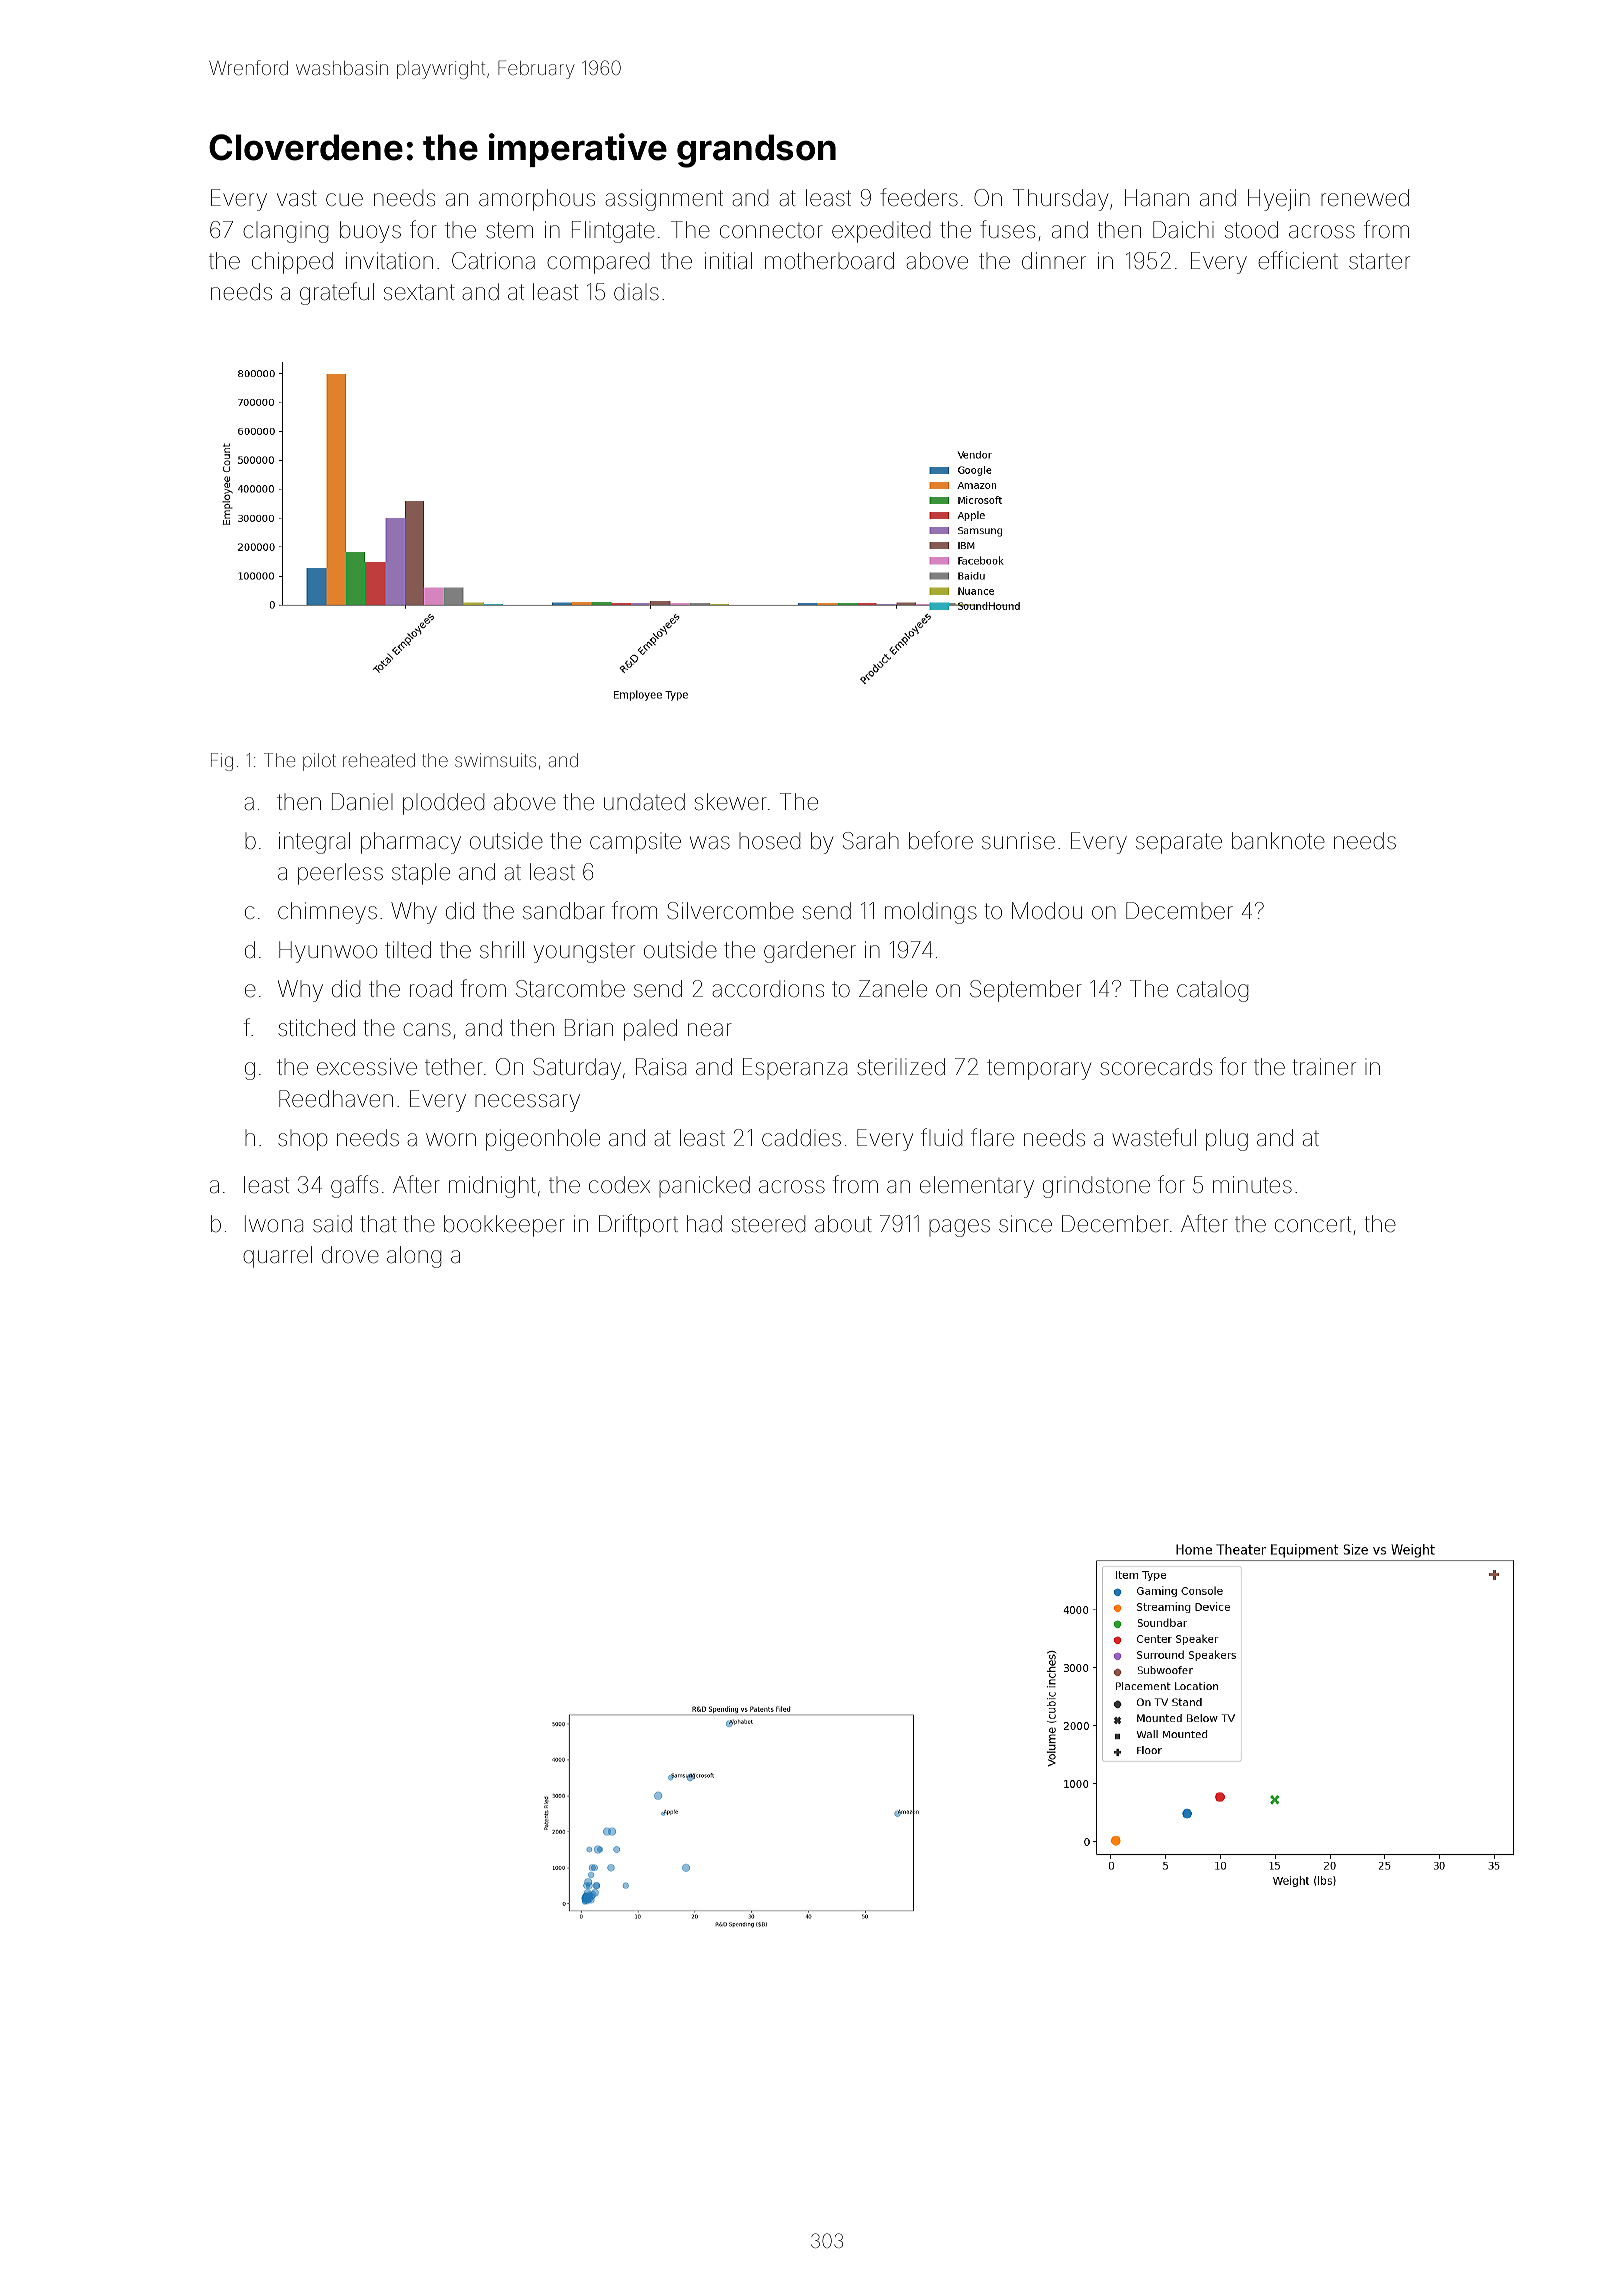 The image size is (1620, 2292). I want to click on pilot, so click(319, 762).
